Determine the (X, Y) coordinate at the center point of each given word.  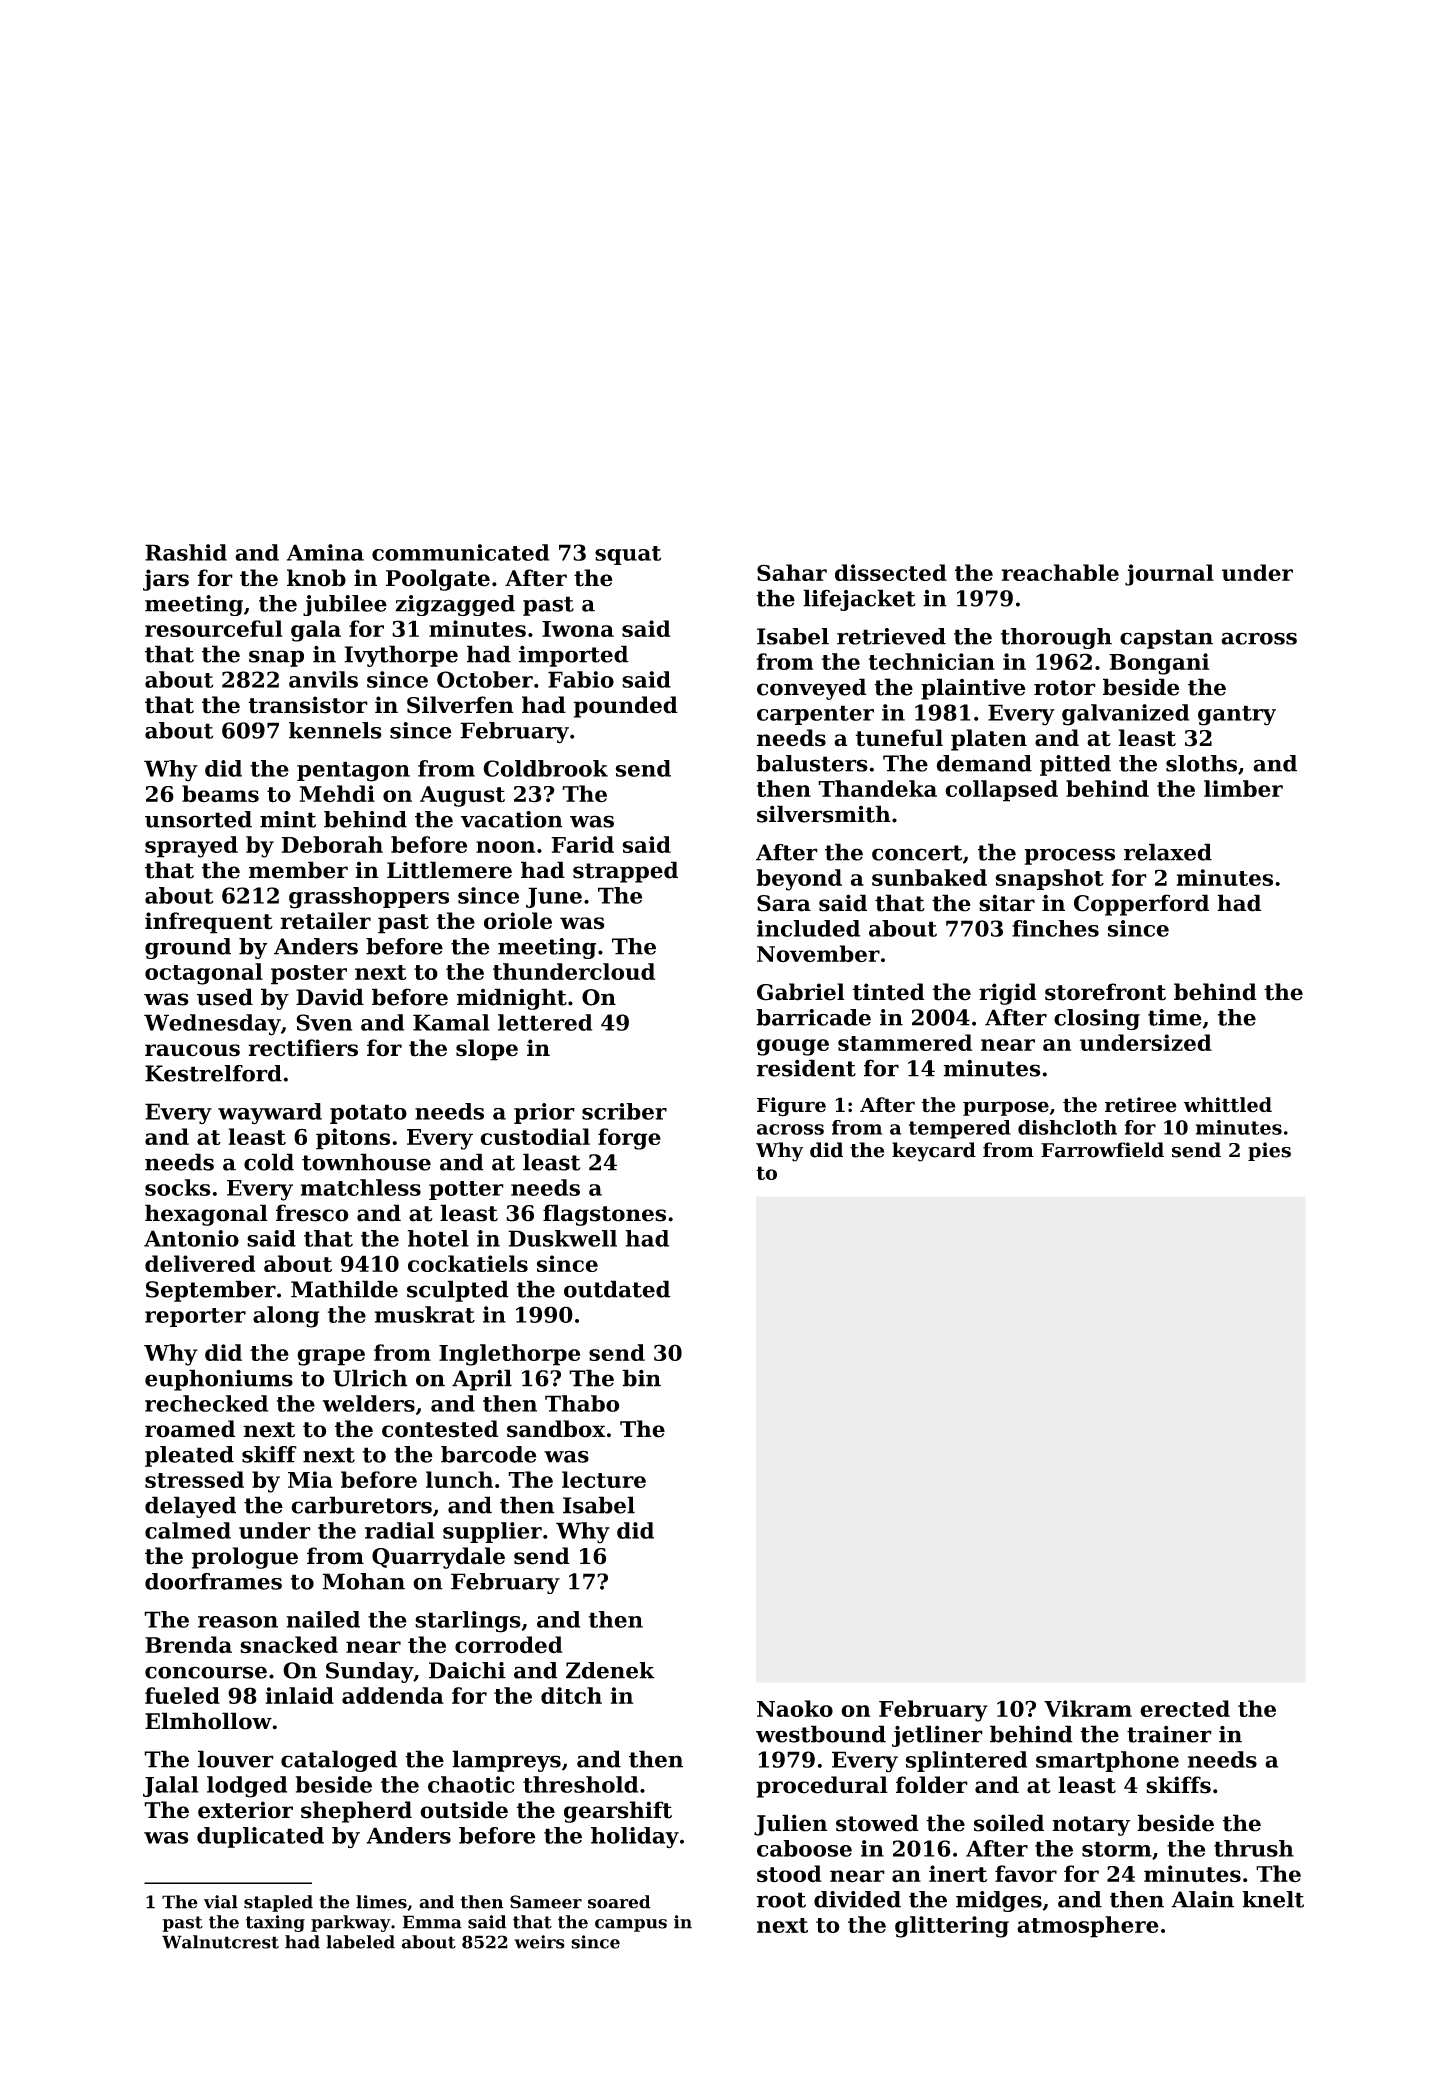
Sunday (369, 1672)
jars (166, 580)
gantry (1237, 715)
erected (1185, 1708)
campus (631, 1925)
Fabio (581, 679)
